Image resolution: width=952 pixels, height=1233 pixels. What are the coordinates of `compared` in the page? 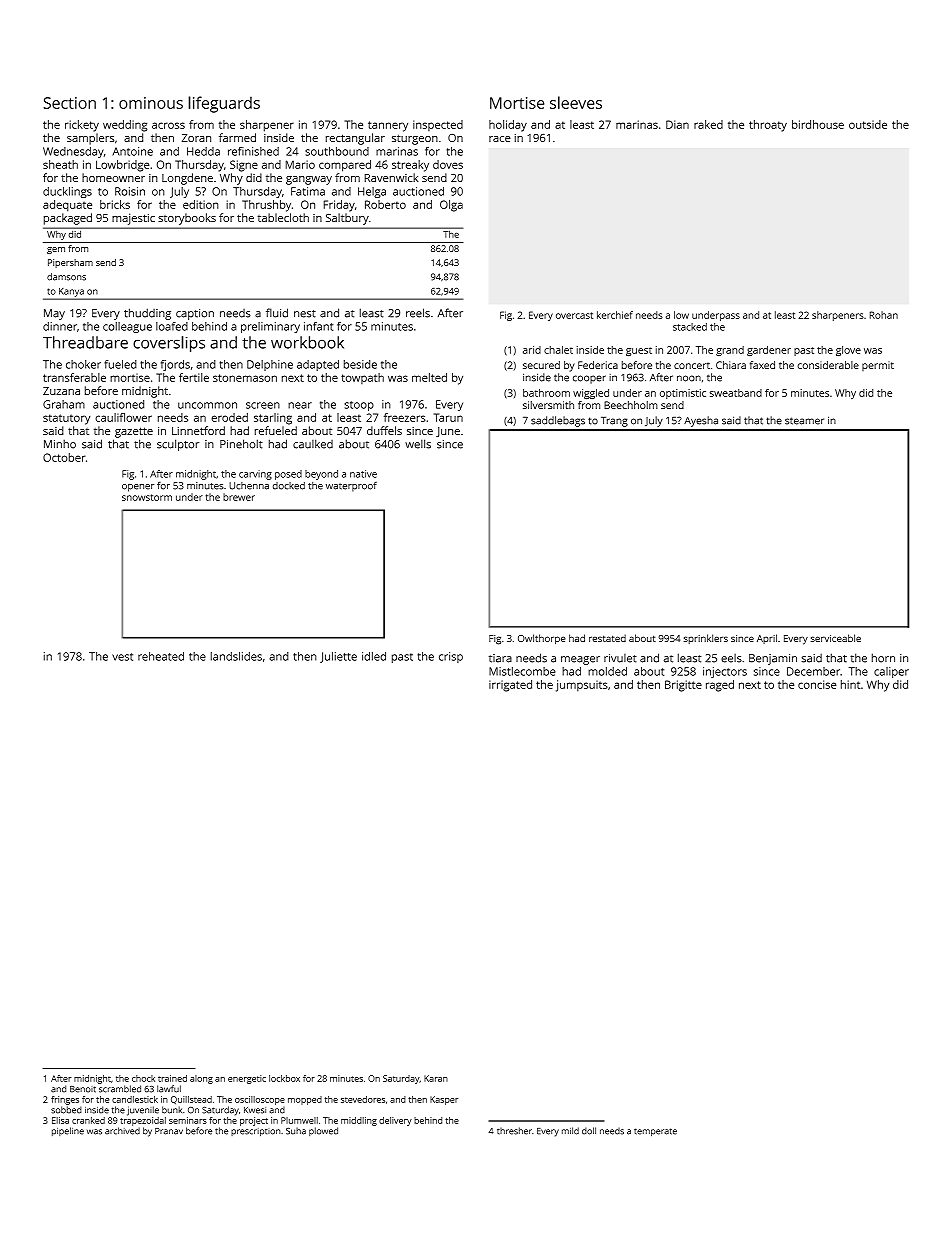 It's located at (345, 166).
